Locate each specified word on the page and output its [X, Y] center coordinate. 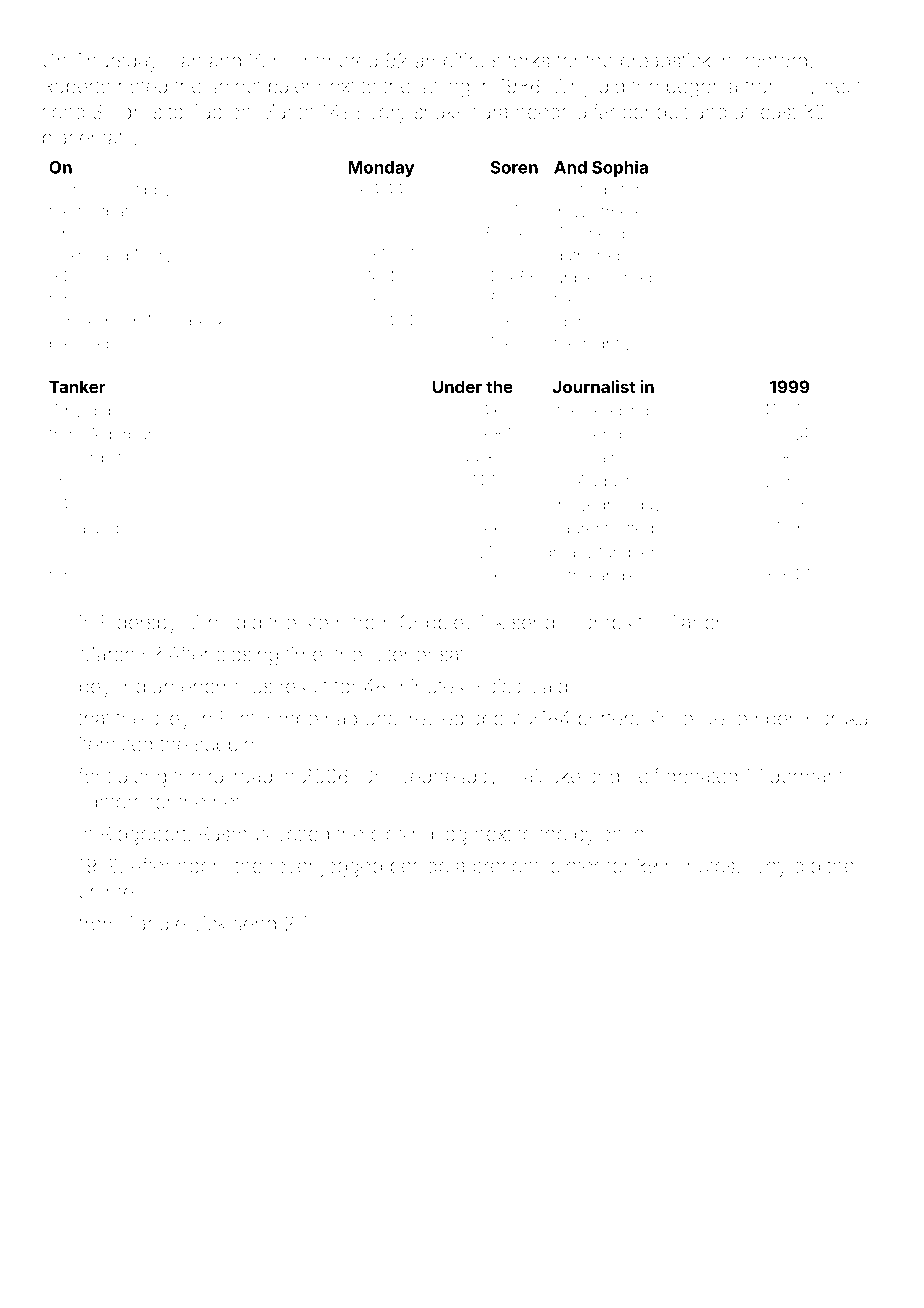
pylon [598, 836]
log [454, 836]
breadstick [666, 60]
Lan [186, 60]
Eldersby [139, 624]
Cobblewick [452, 622]
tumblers [631, 552]
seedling [617, 412]
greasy [568, 555]
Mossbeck [187, 321]
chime [106, 891]
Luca [67, 528]
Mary [154, 257]
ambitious [457, 60]
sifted [634, 528]
